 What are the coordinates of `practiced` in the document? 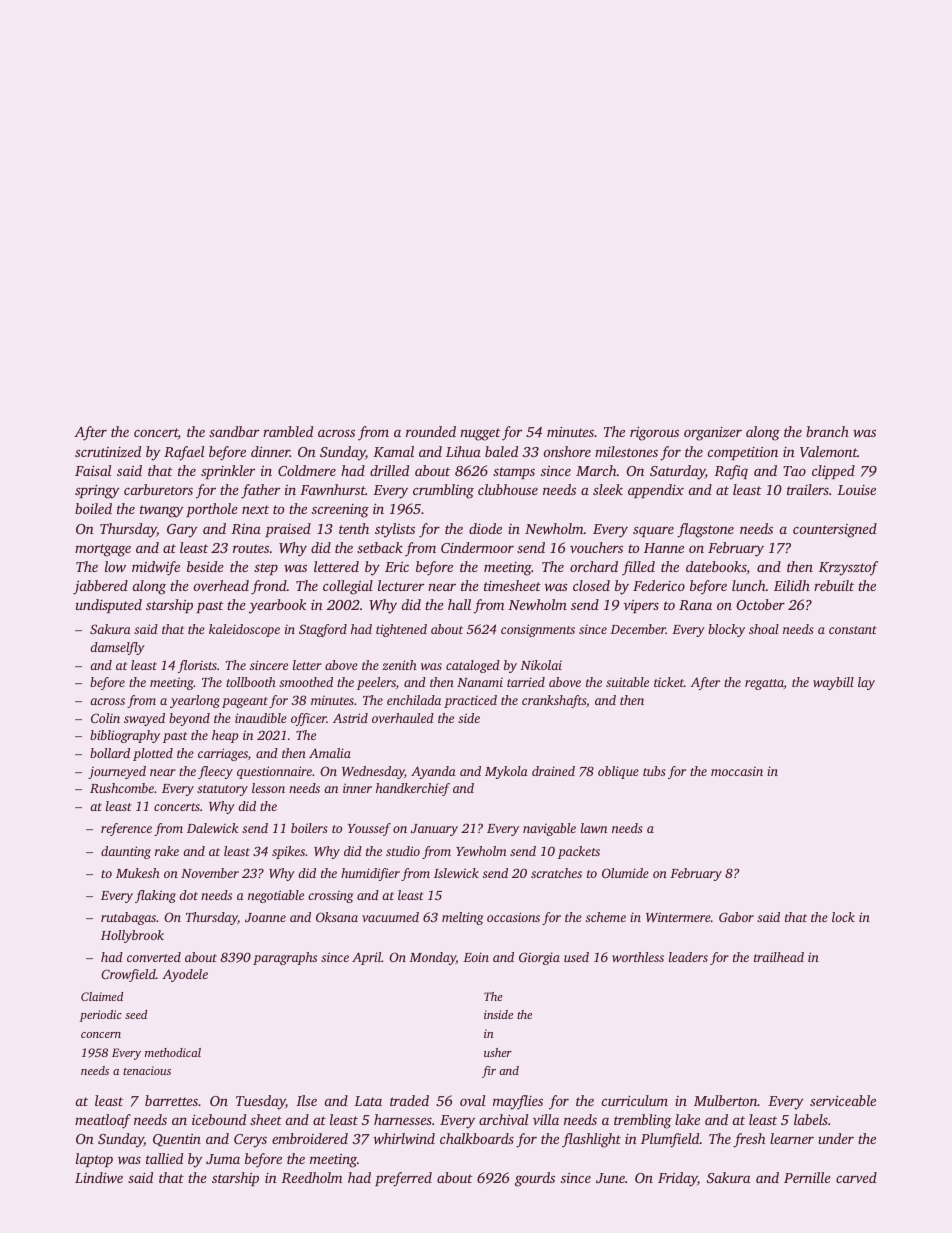 It's located at (470, 701).
